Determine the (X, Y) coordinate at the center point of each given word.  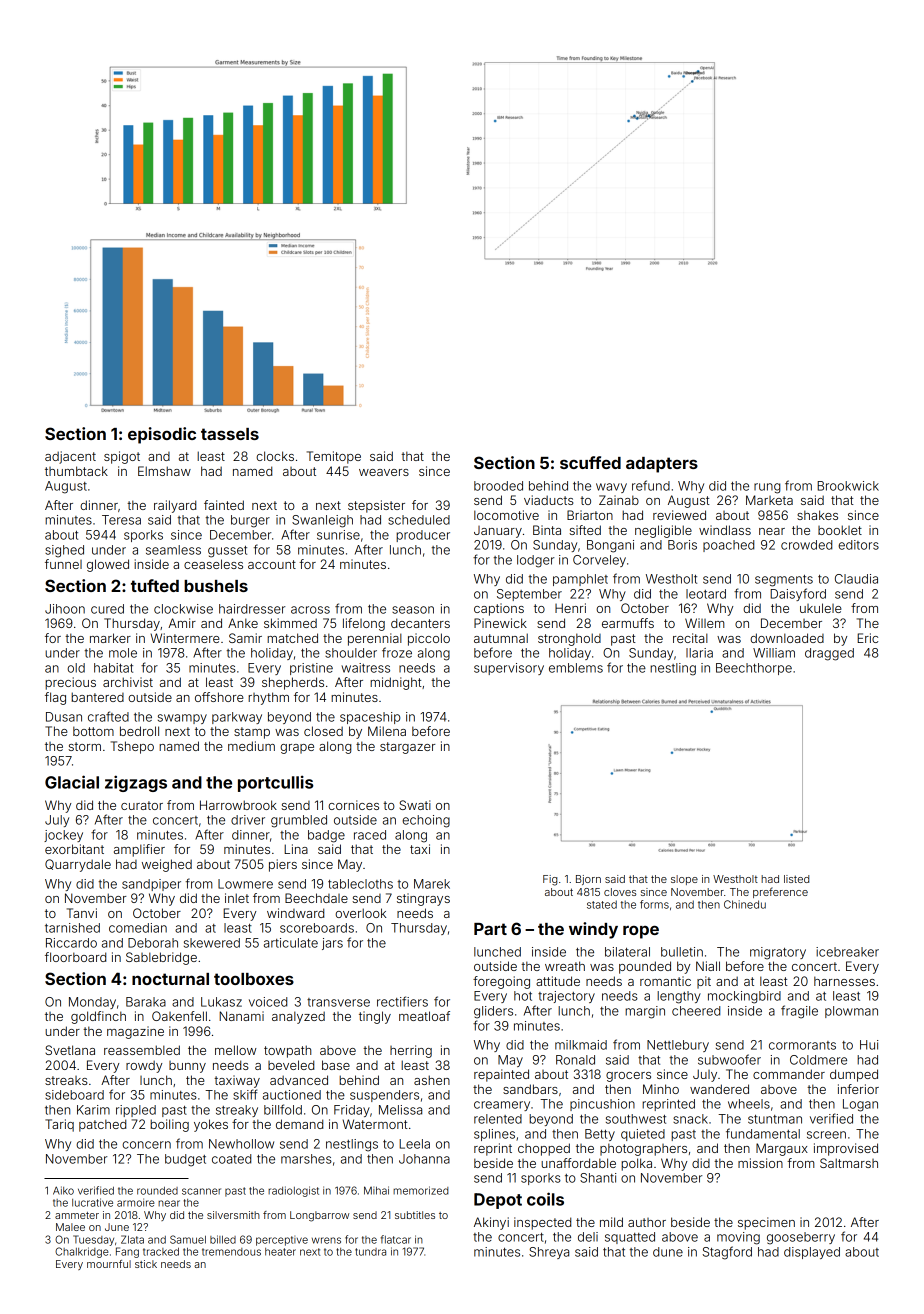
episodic (162, 435)
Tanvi (82, 913)
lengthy (679, 997)
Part (490, 929)
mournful (109, 1264)
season (413, 610)
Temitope (334, 457)
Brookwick (848, 486)
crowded (806, 545)
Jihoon (65, 609)
